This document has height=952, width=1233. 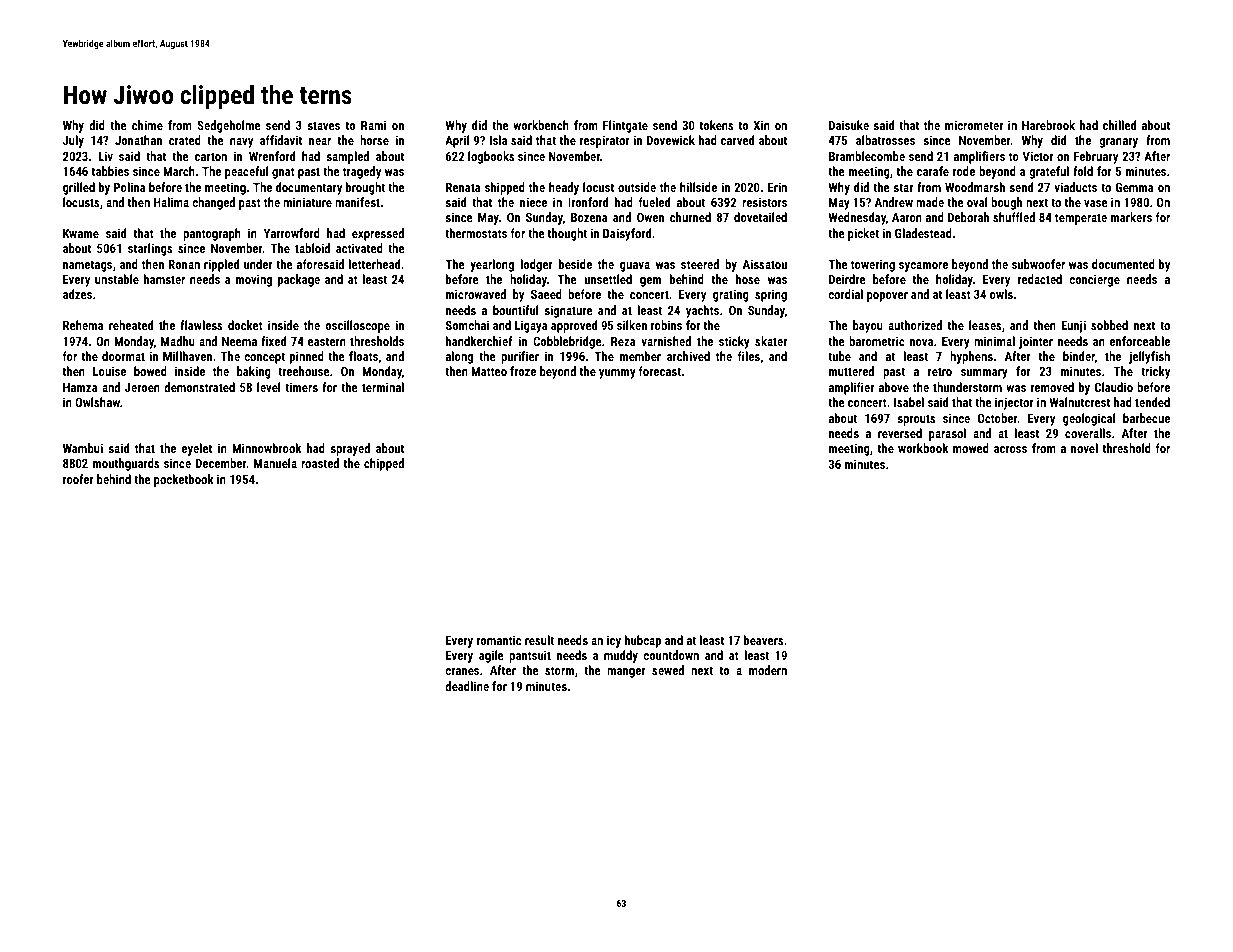 I want to click on barbecue, so click(x=1146, y=418).
